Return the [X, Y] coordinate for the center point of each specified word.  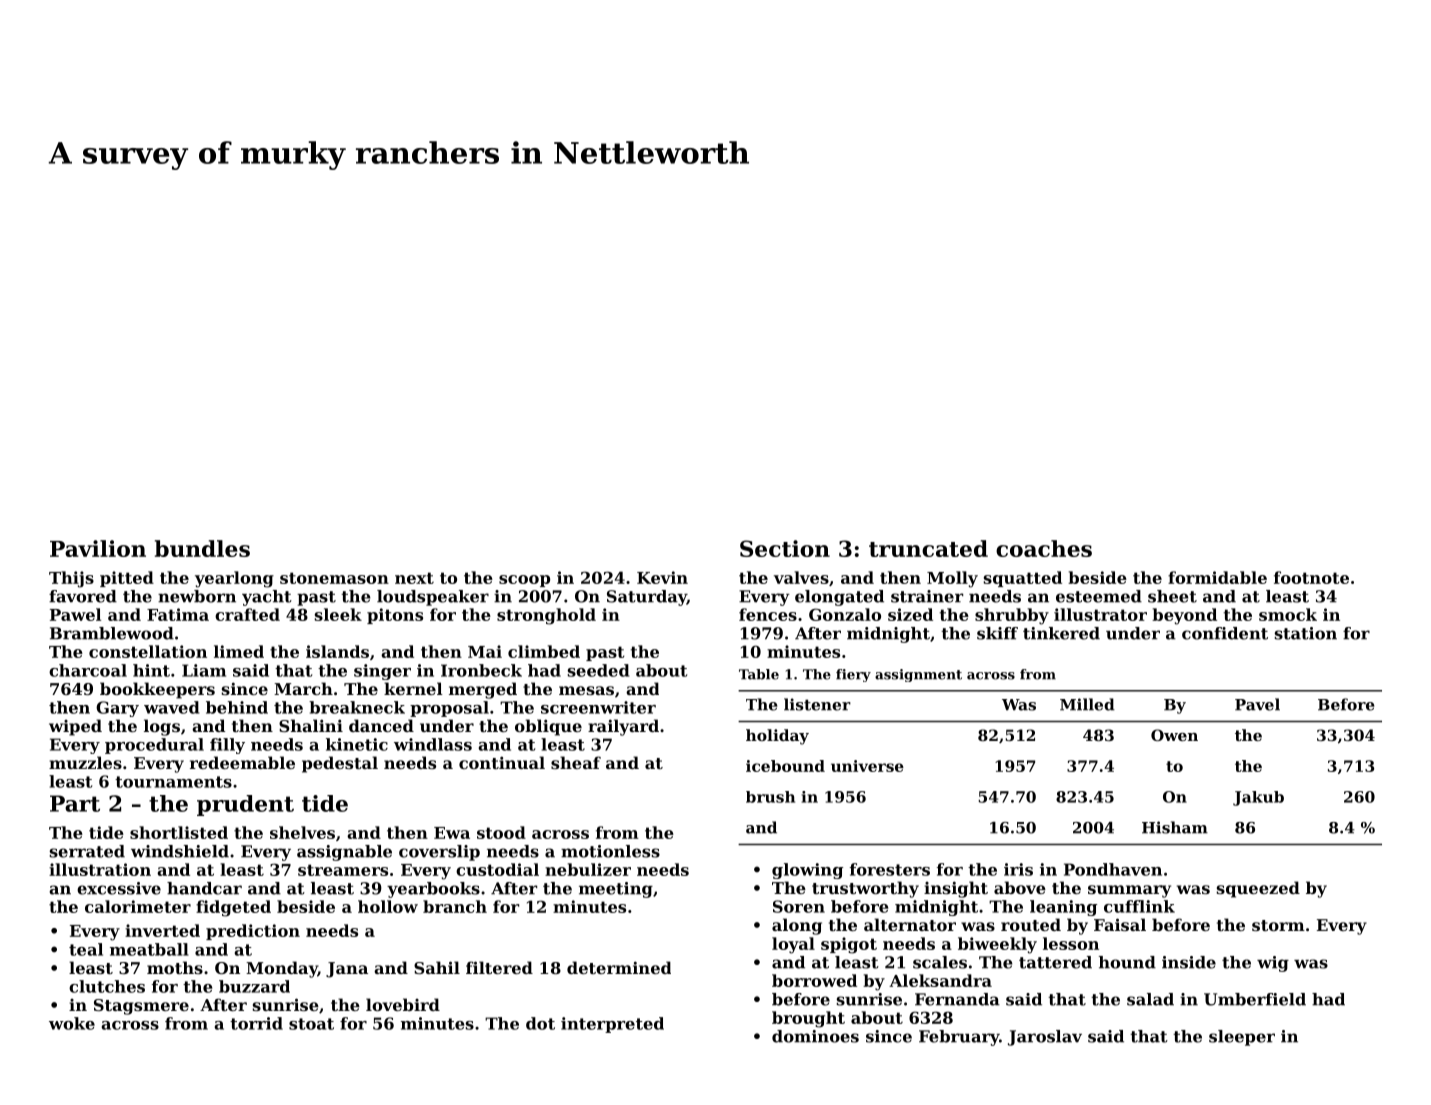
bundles [202, 548]
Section [785, 548]
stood [501, 832]
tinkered [1061, 633]
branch [455, 906]
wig [1273, 964]
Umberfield [1255, 999]
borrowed [814, 980]
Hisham [1175, 827]
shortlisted [179, 832]
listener [817, 704]
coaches [1044, 548]
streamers [343, 870]
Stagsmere [141, 1007]
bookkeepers [157, 690]
